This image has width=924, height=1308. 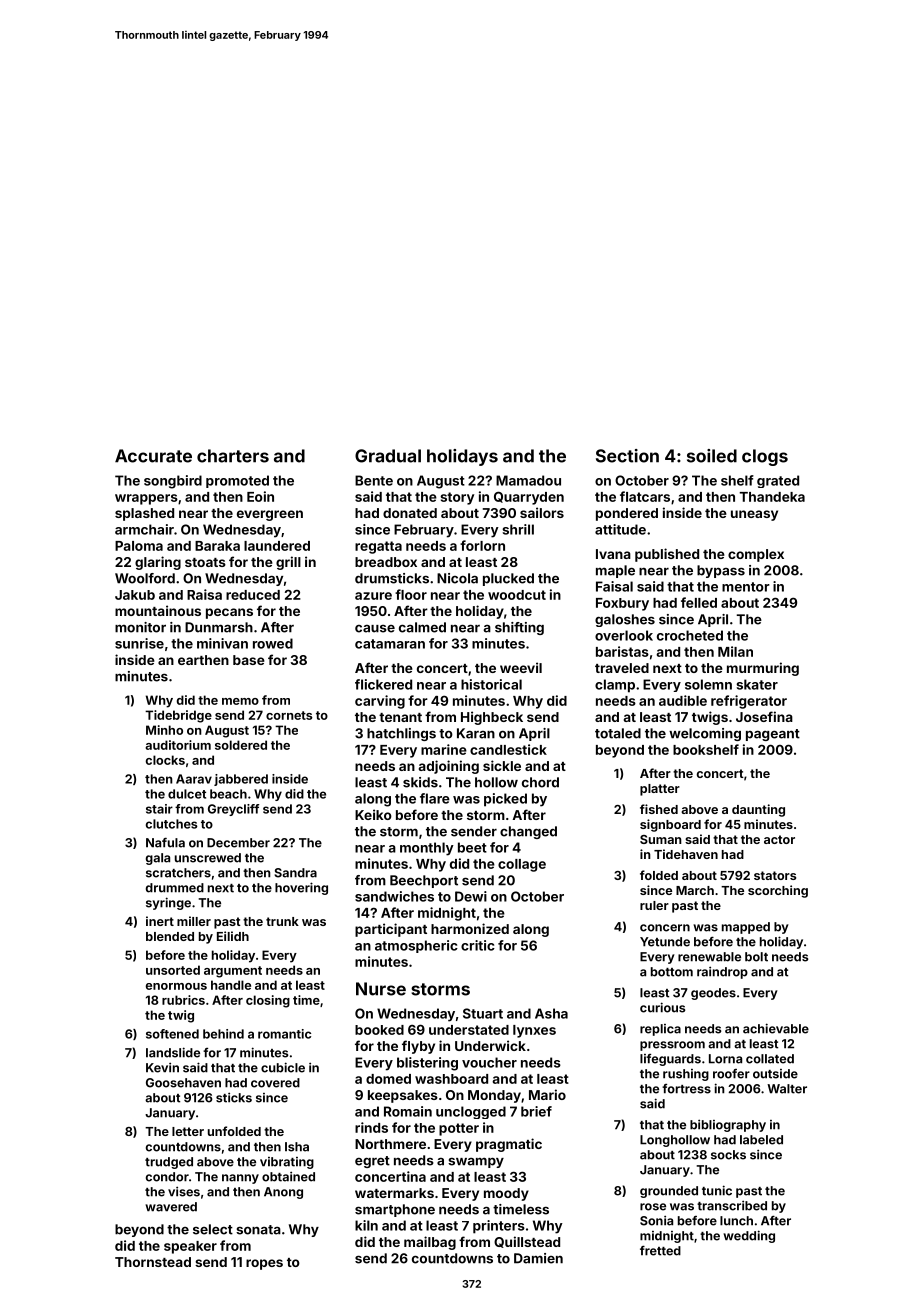 What do you see at coordinates (223, 1034) in the image?
I see `behind` at bounding box center [223, 1034].
